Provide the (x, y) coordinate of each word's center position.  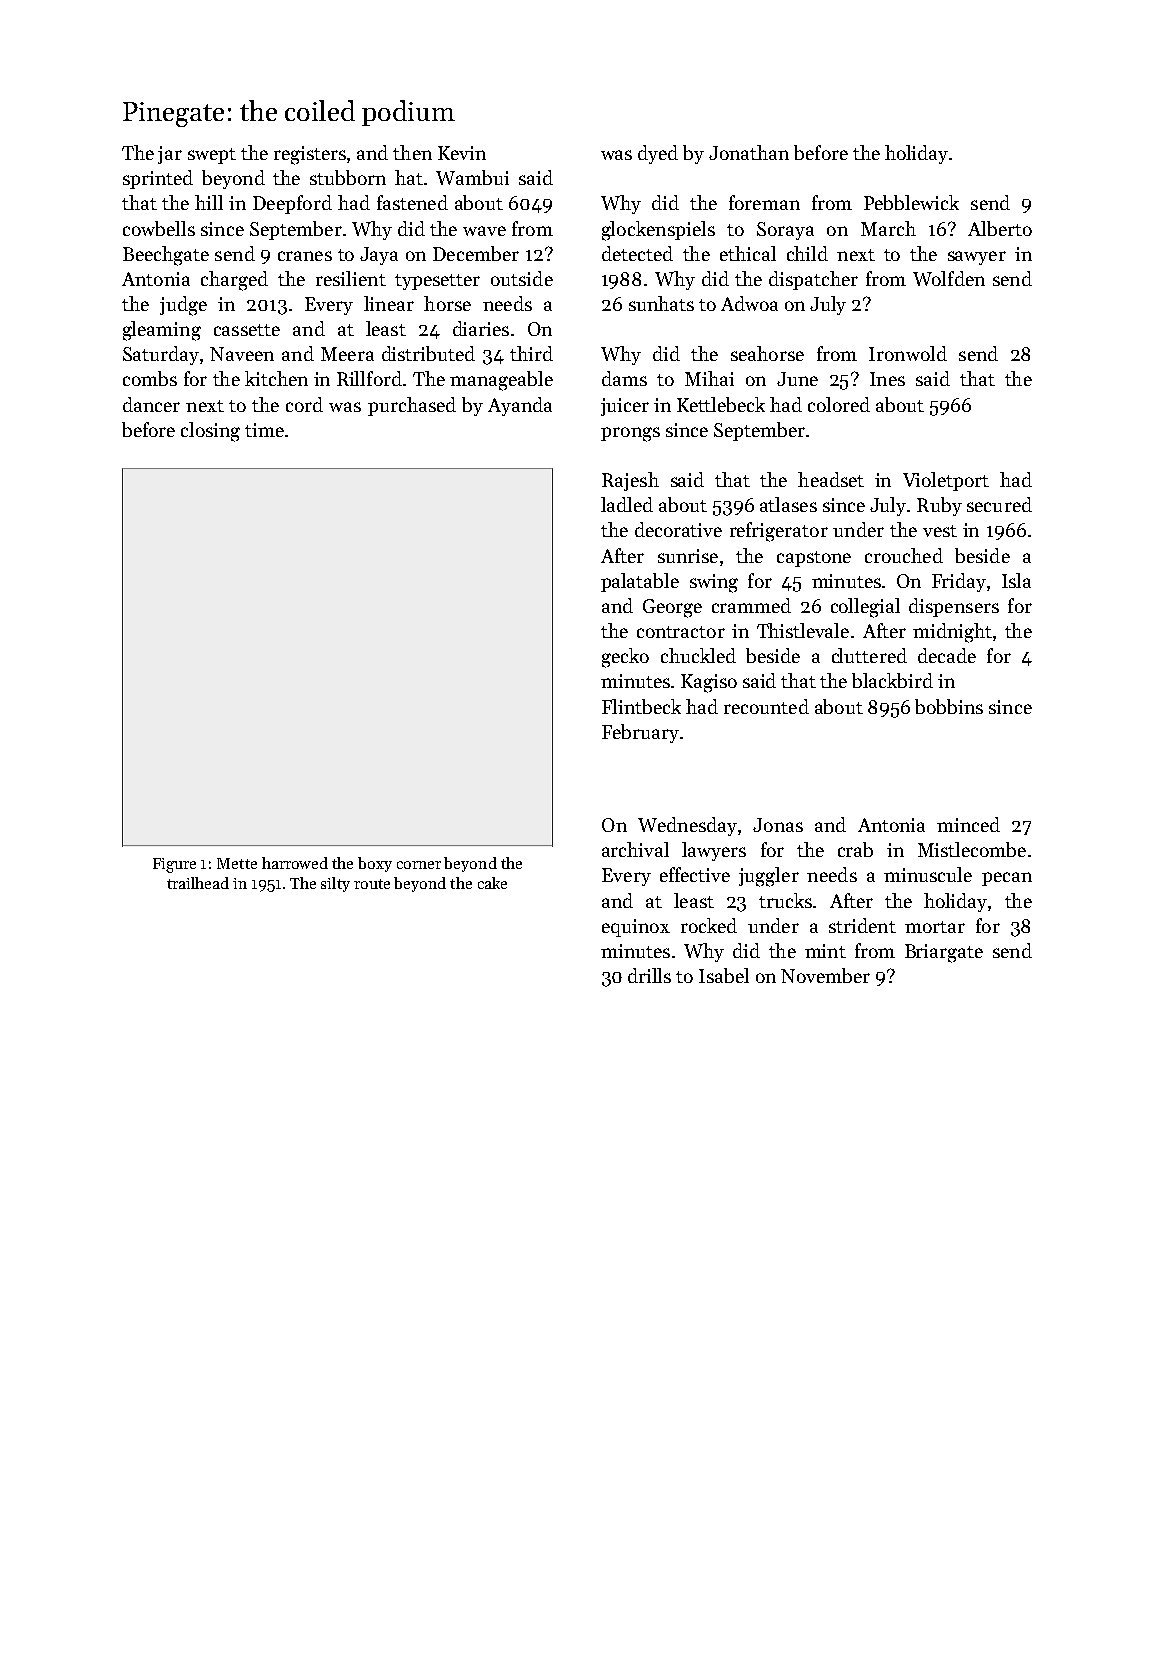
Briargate (944, 953)
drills (649, 975)
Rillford (369, 378)
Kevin (462, 153)
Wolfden (949, 278)
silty (335, 884)
